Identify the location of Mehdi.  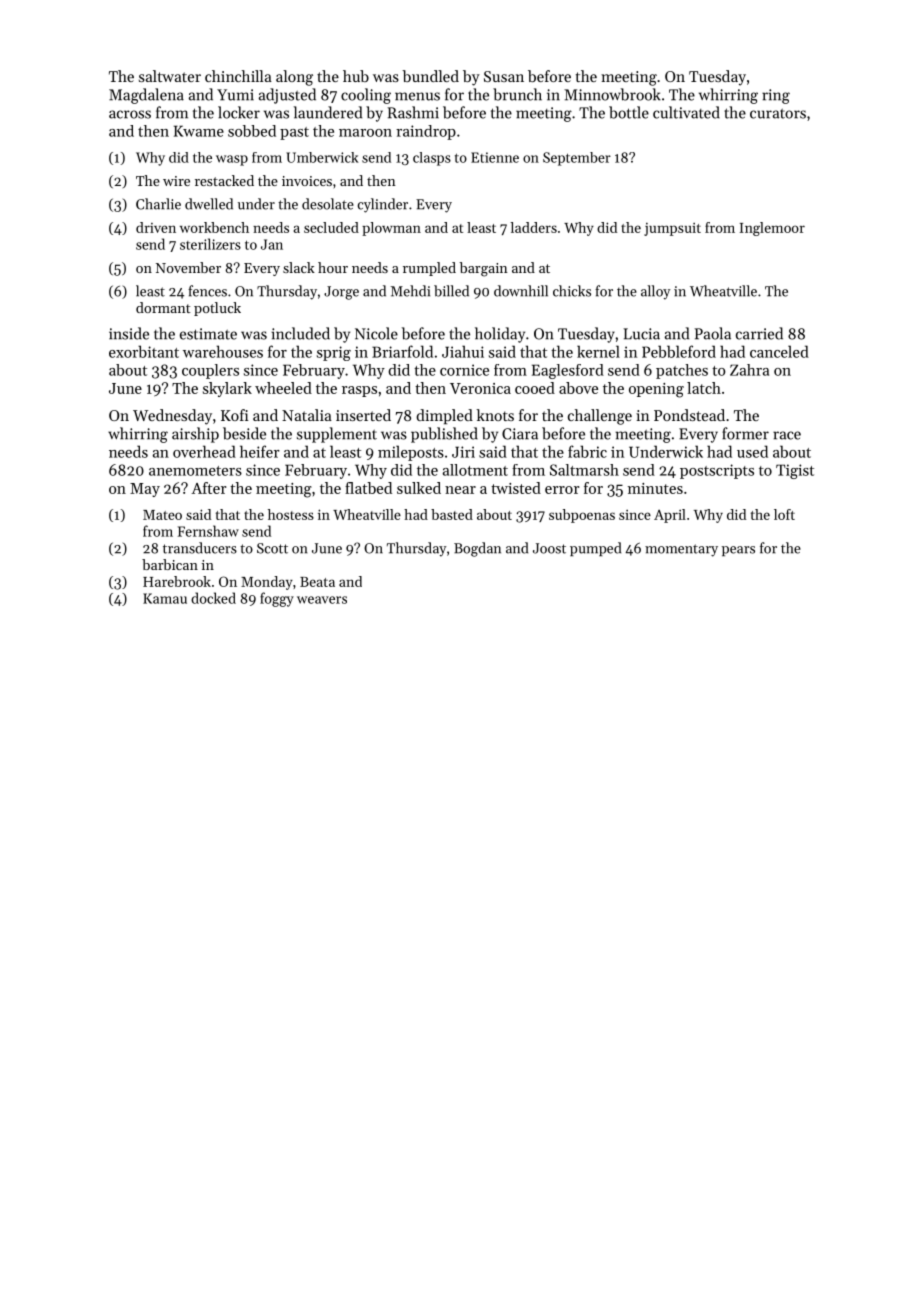
(410, 291).
